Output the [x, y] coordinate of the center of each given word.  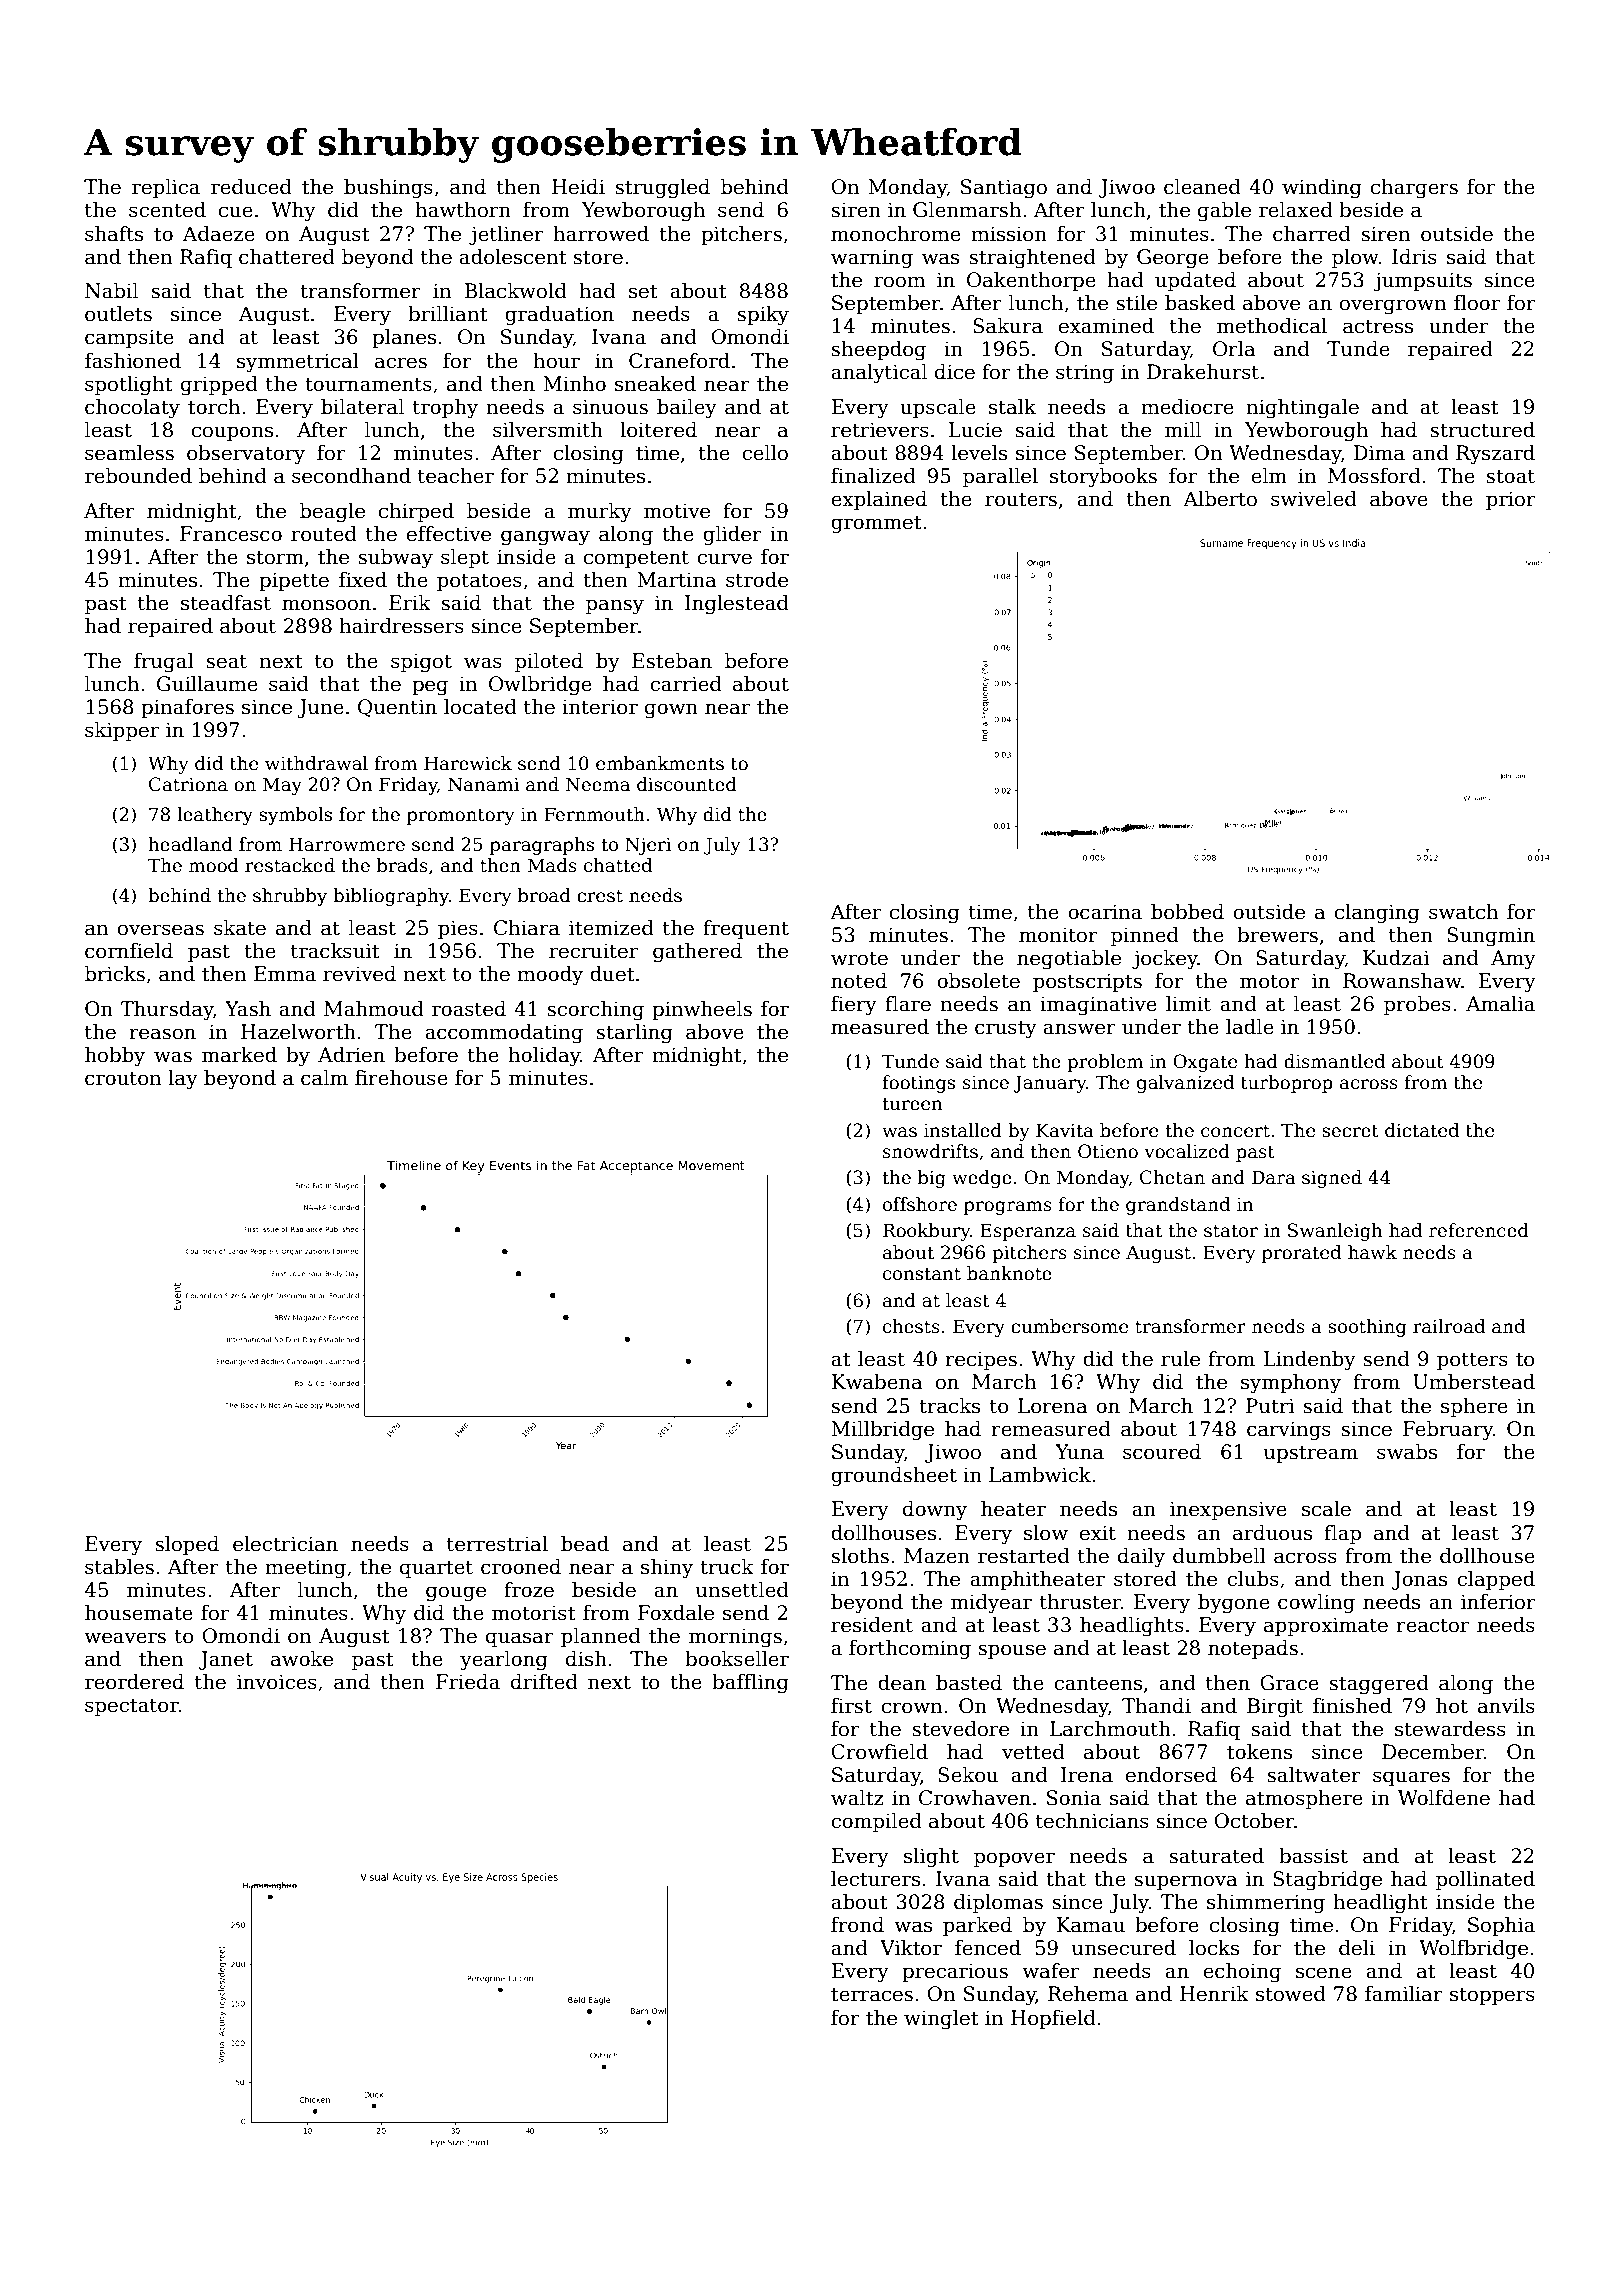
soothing [1367, 1328]
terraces [872, 1994]
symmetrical [298, 363]
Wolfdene [1444, 1798]
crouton [123, 1078]
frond [857, 1925]
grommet [876, 524]
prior [1511, 500]
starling [634, 1034]
